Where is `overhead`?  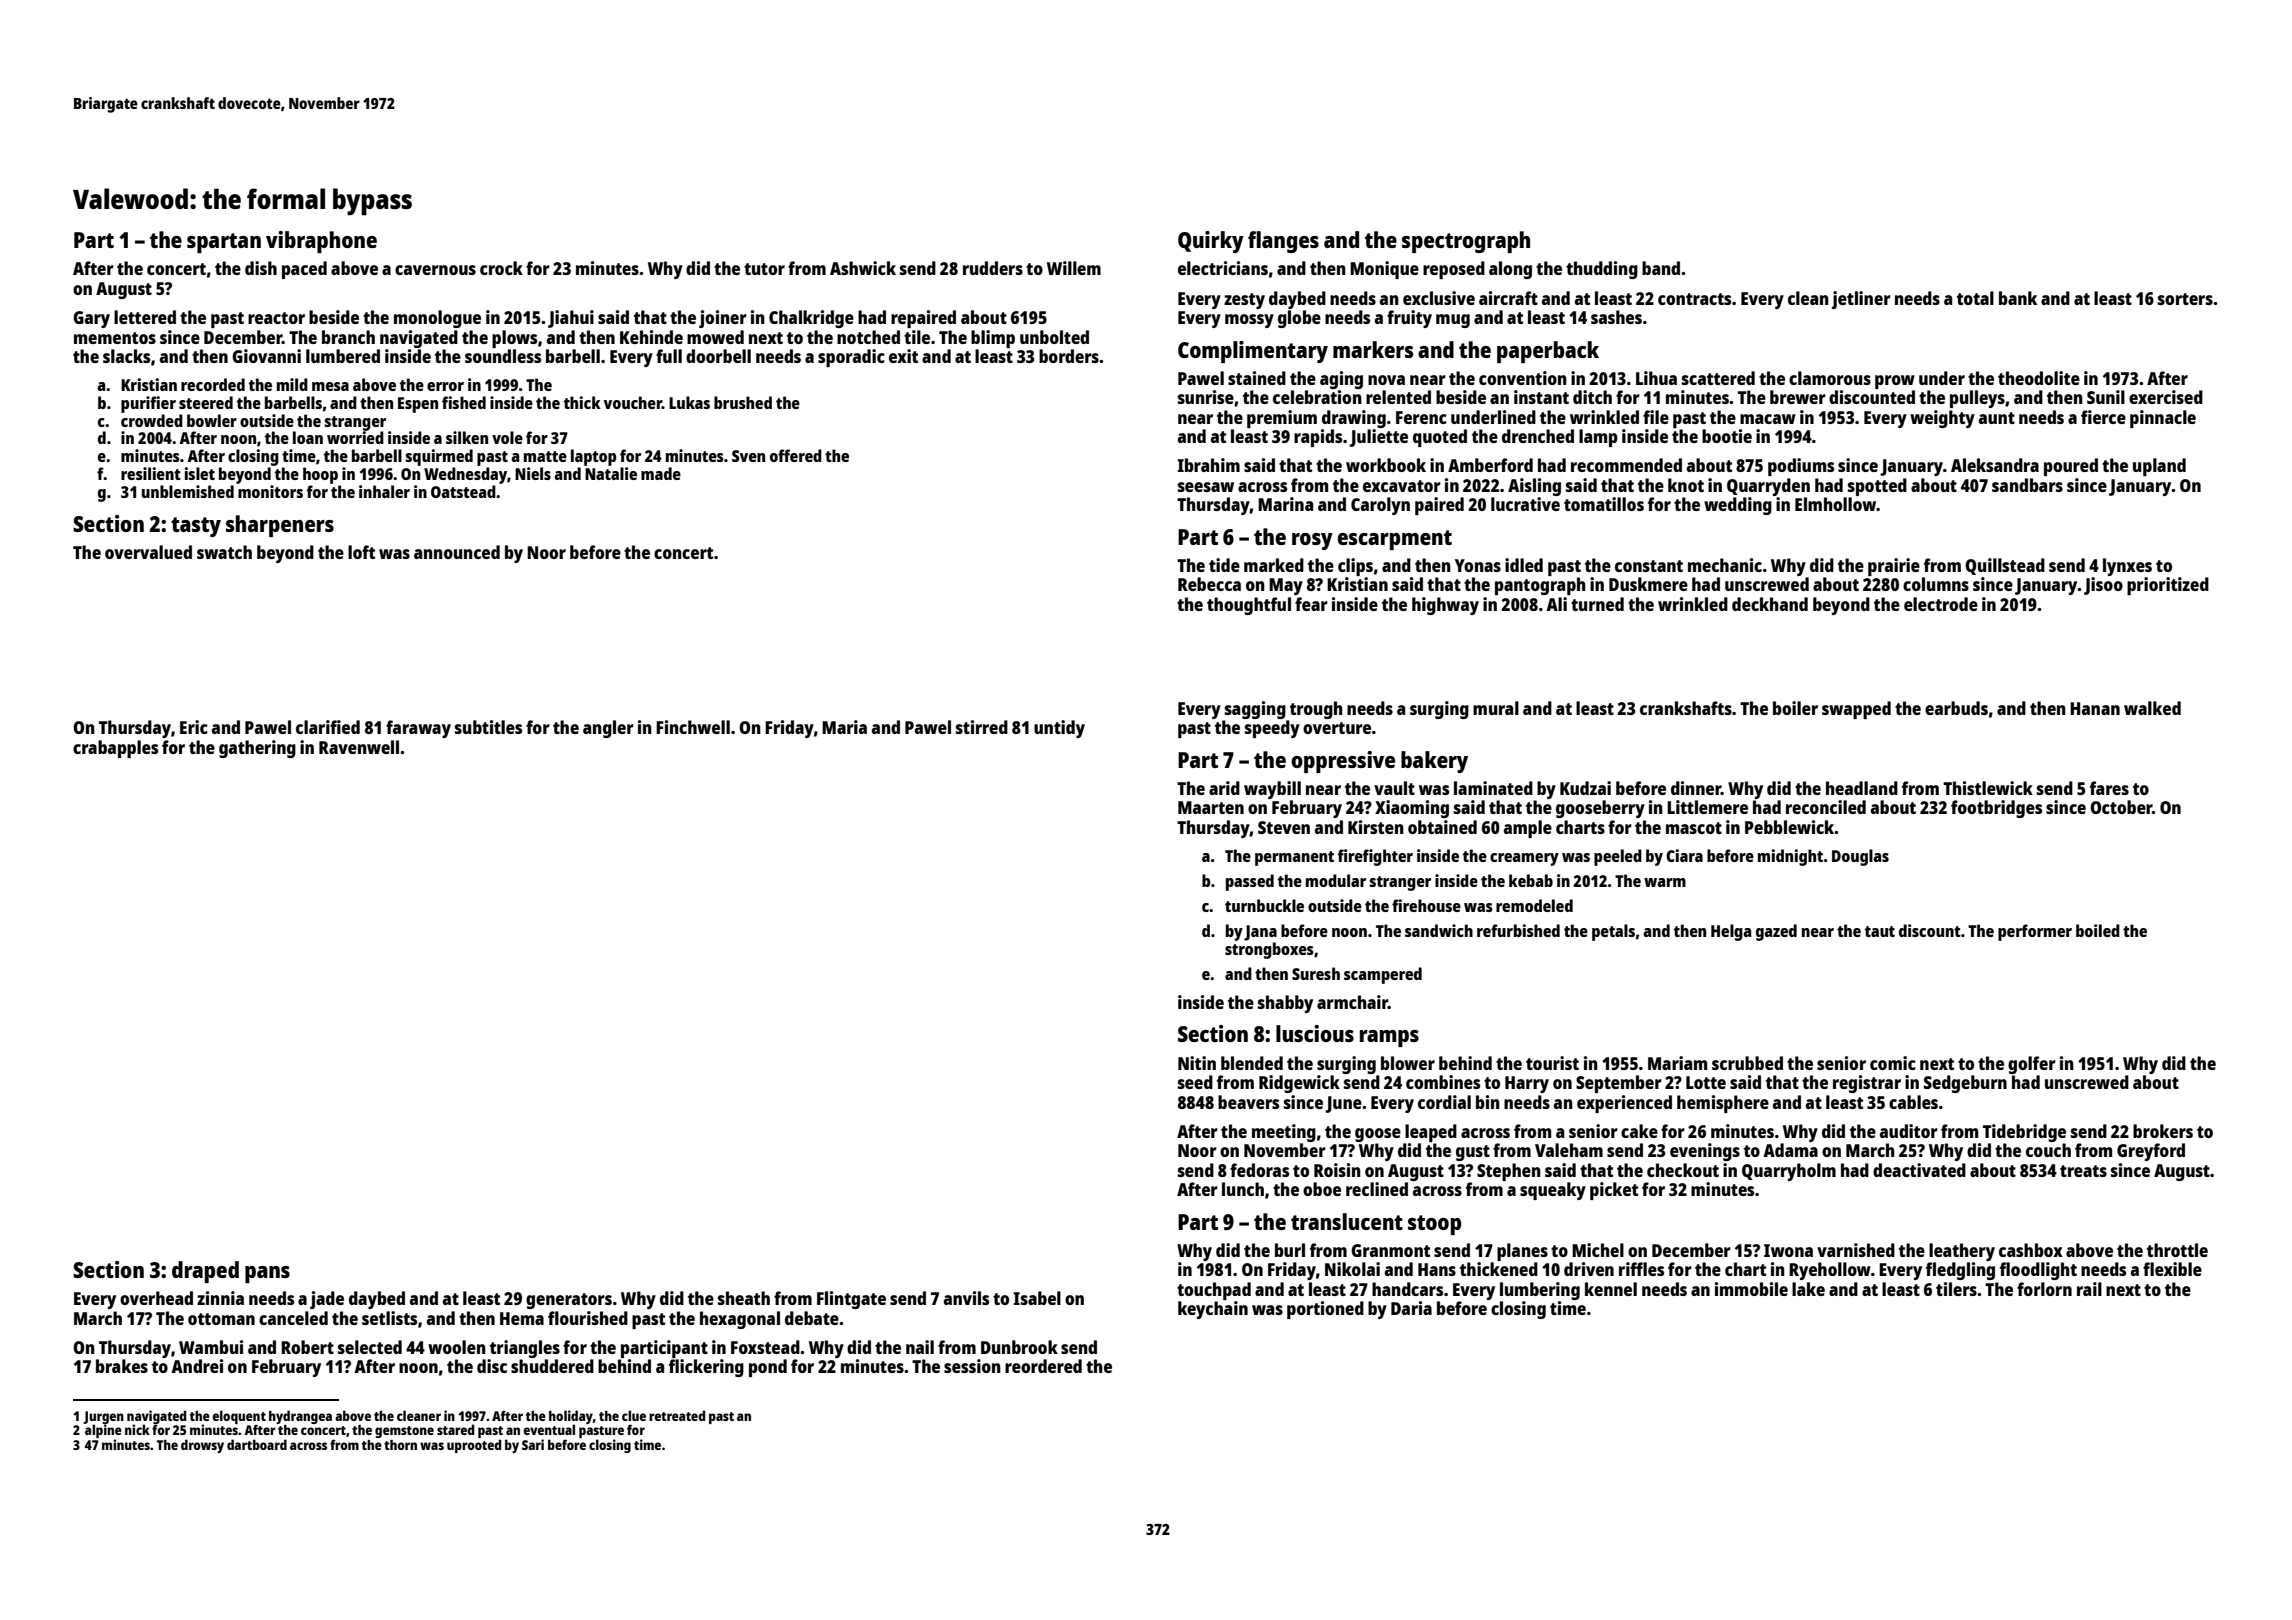 overhead is located at coordinates (156, 1298).
